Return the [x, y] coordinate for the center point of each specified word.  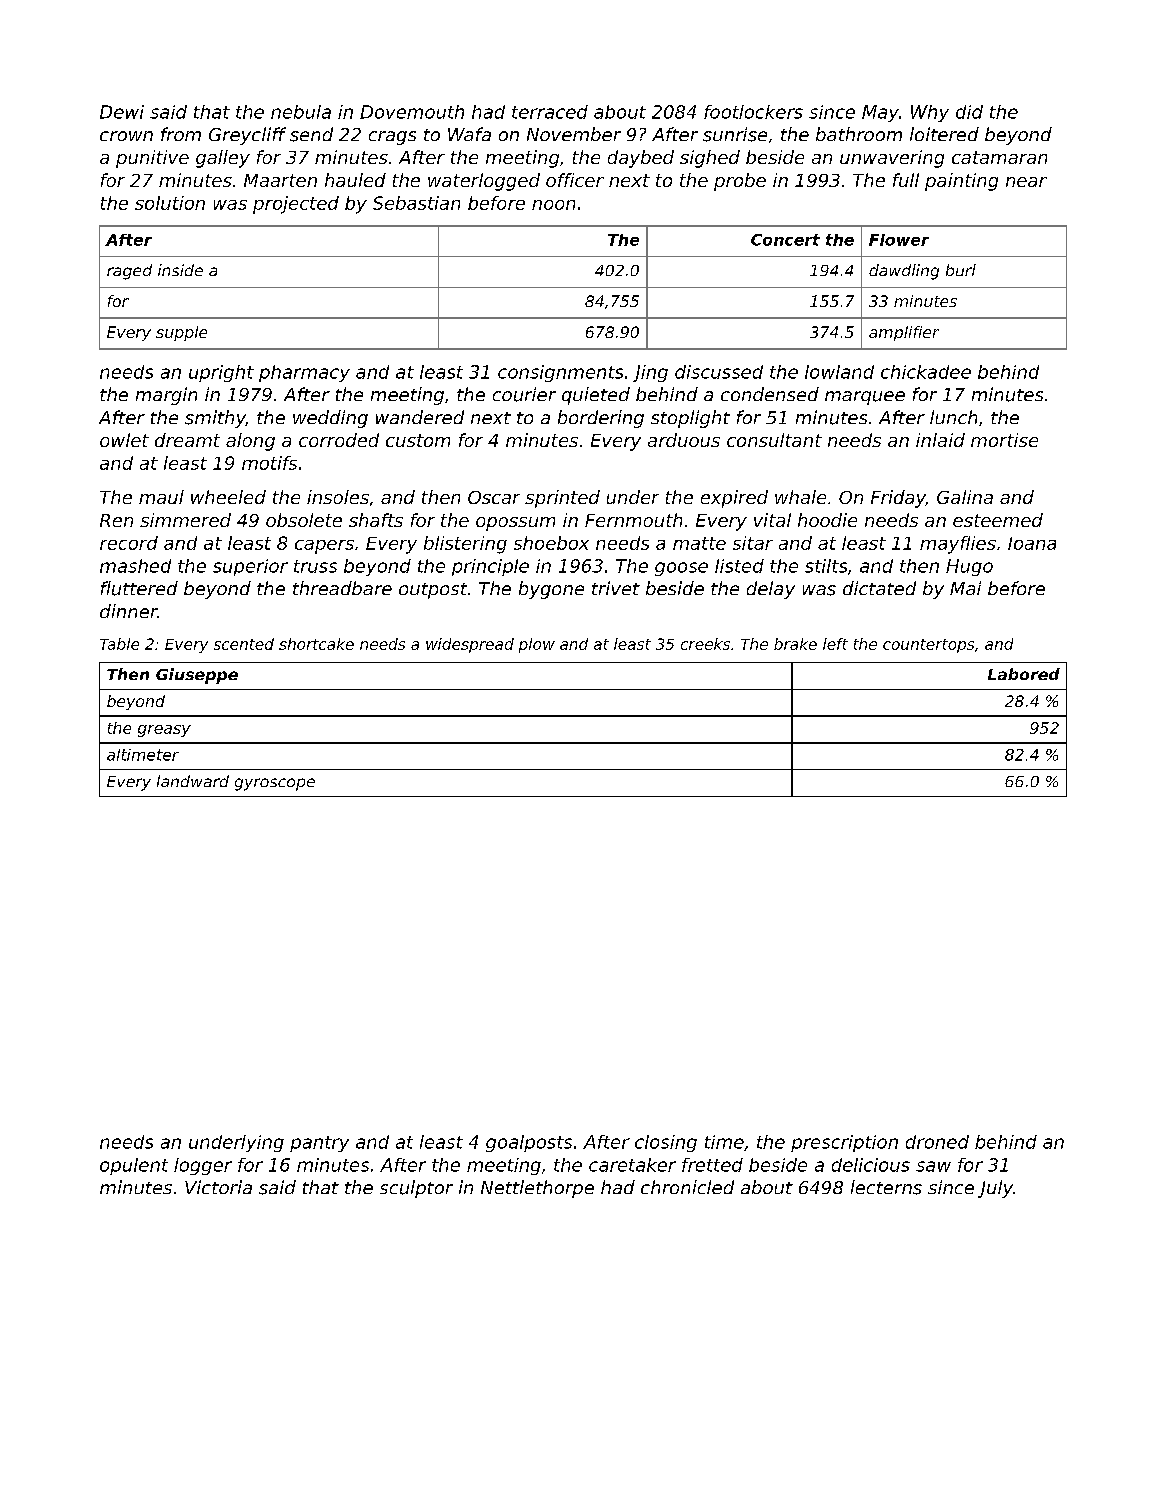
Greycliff [247, 136]
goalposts [529, 1143]
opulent [134, 1166]
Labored [1024, 674]
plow [537, 645]
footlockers [753, 112]
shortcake [316, 644]
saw [933, 1166]
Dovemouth [412, 112]
